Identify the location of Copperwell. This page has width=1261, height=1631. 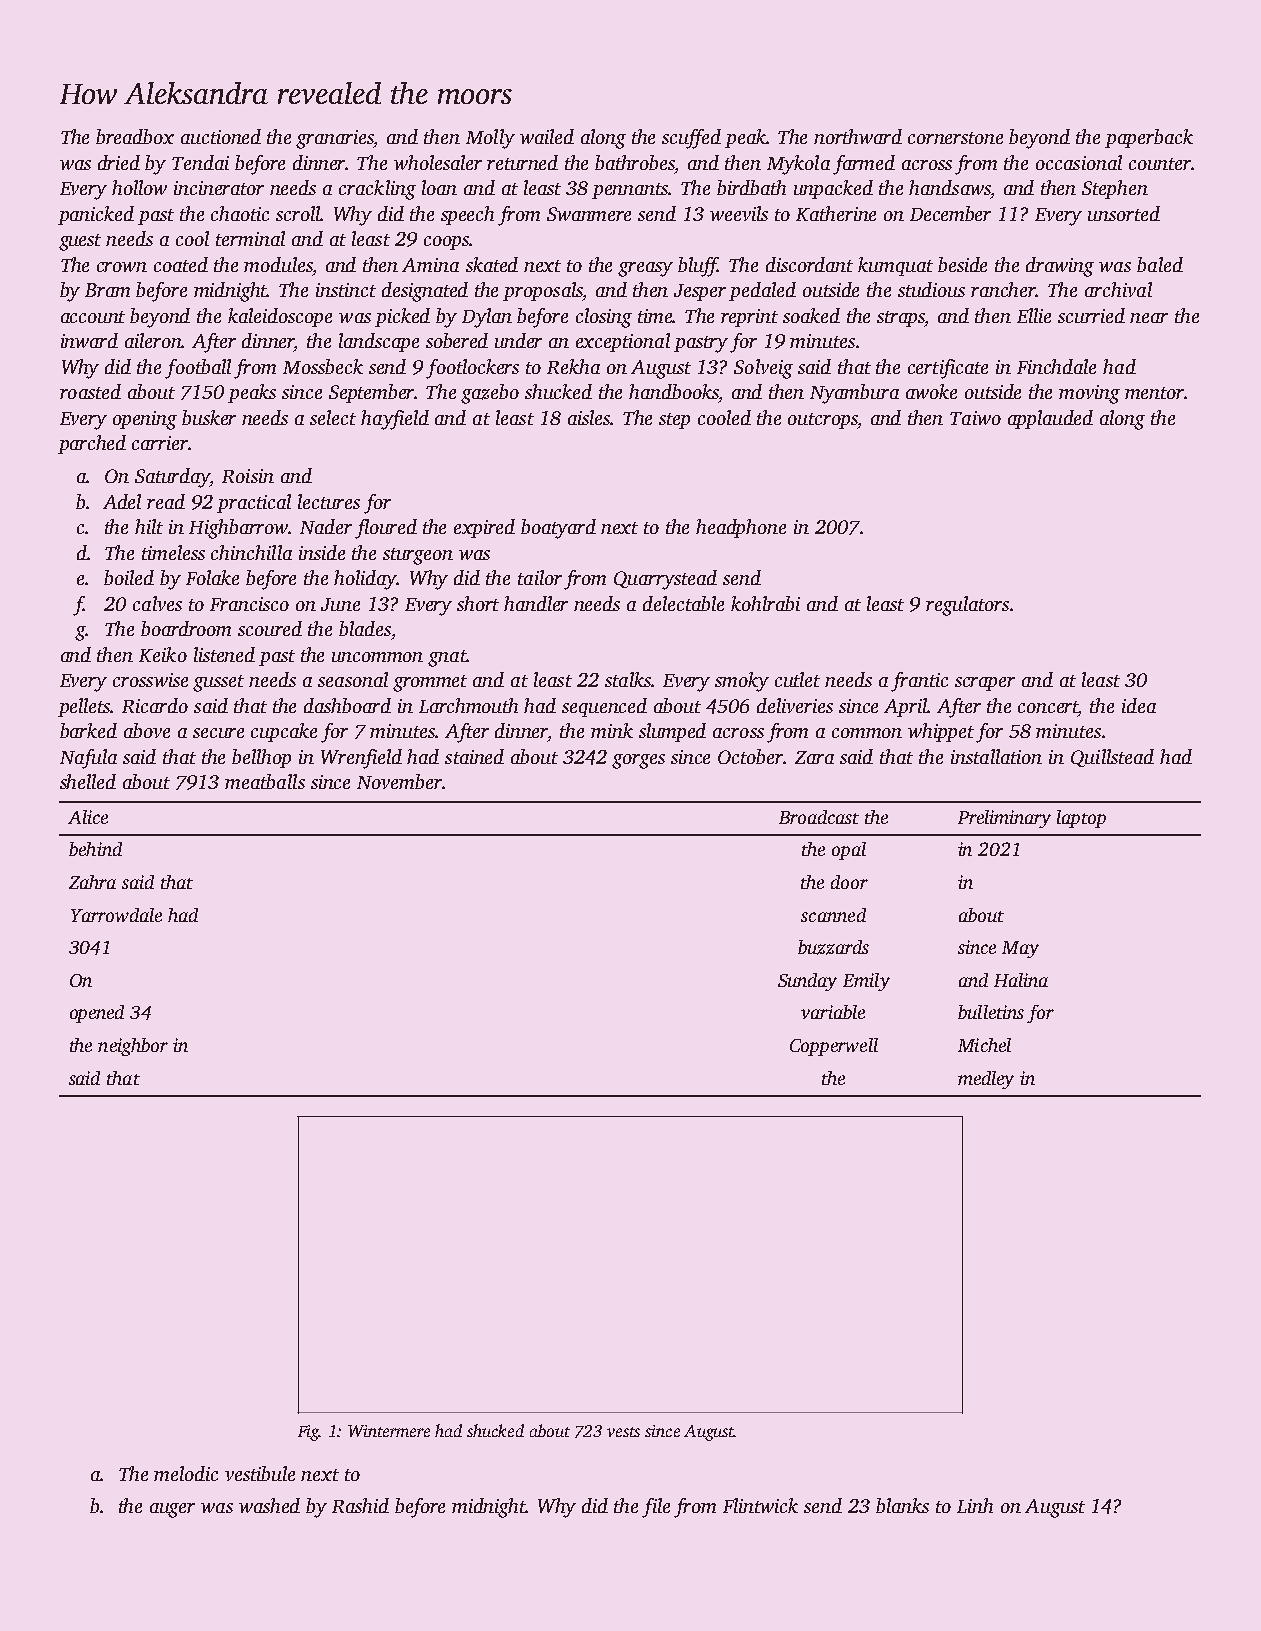
(834, 1047).
